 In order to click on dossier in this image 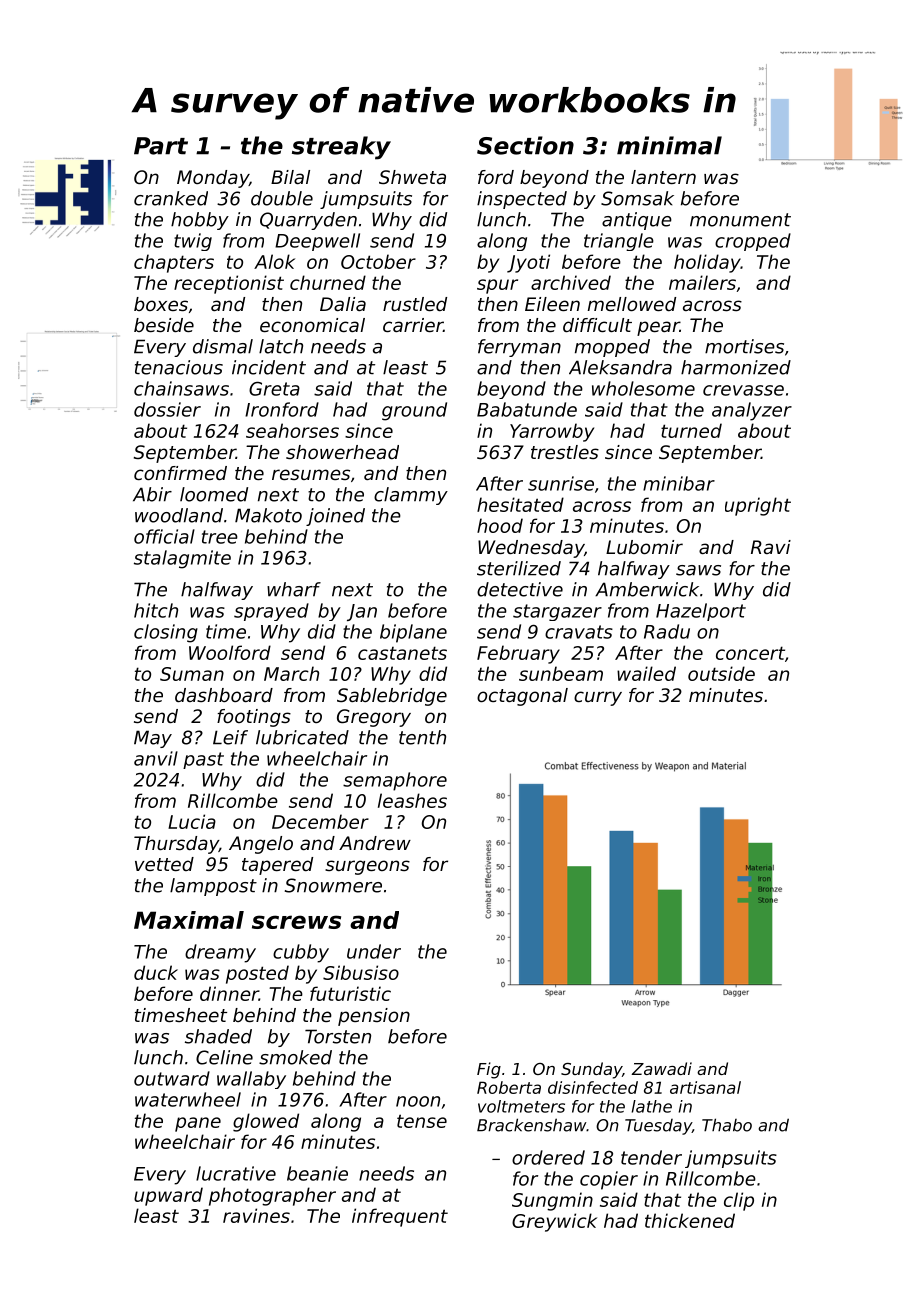, I will do `click(167, 409)`.
